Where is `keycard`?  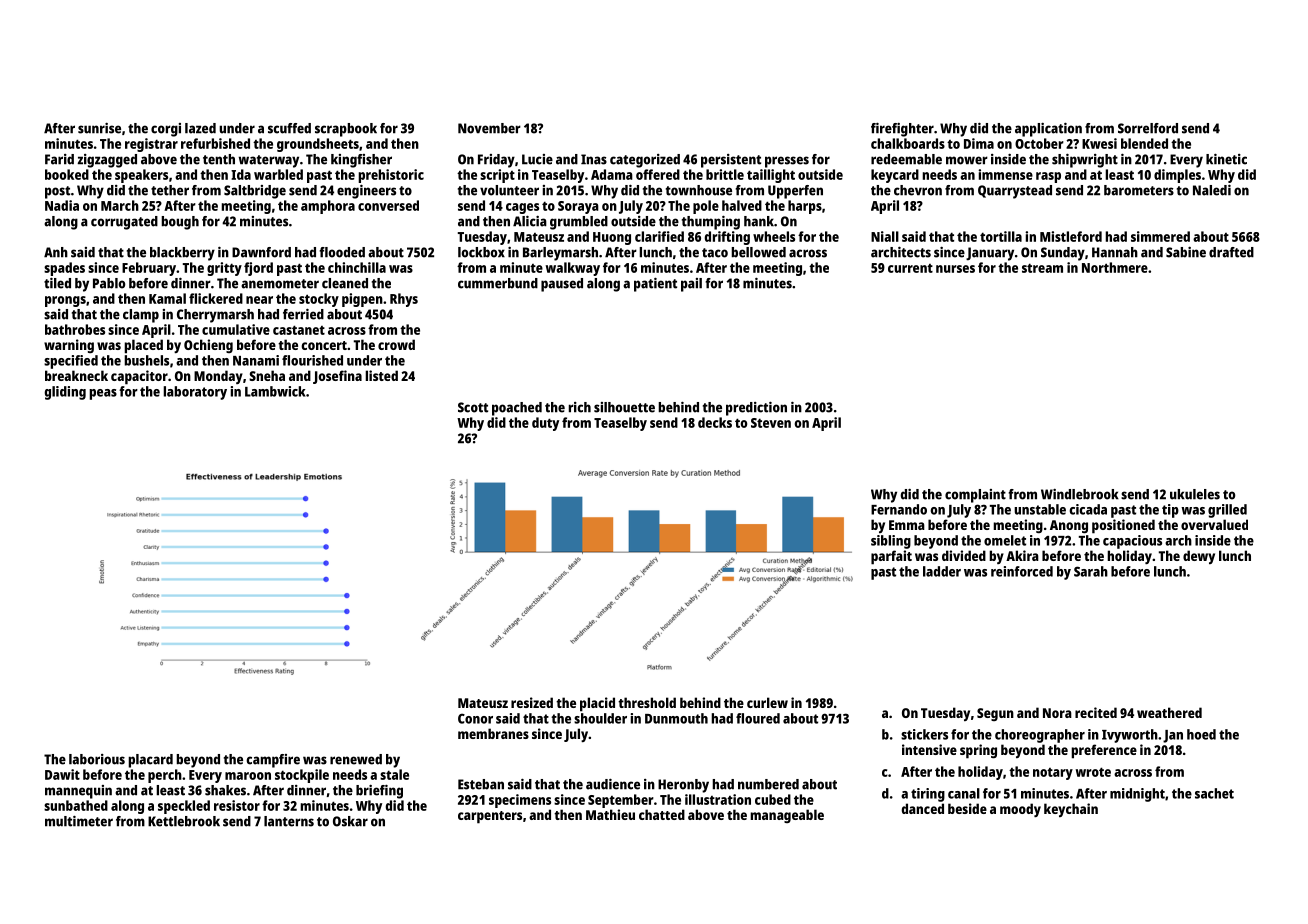 keycard is located at coordinates (895, 176).
